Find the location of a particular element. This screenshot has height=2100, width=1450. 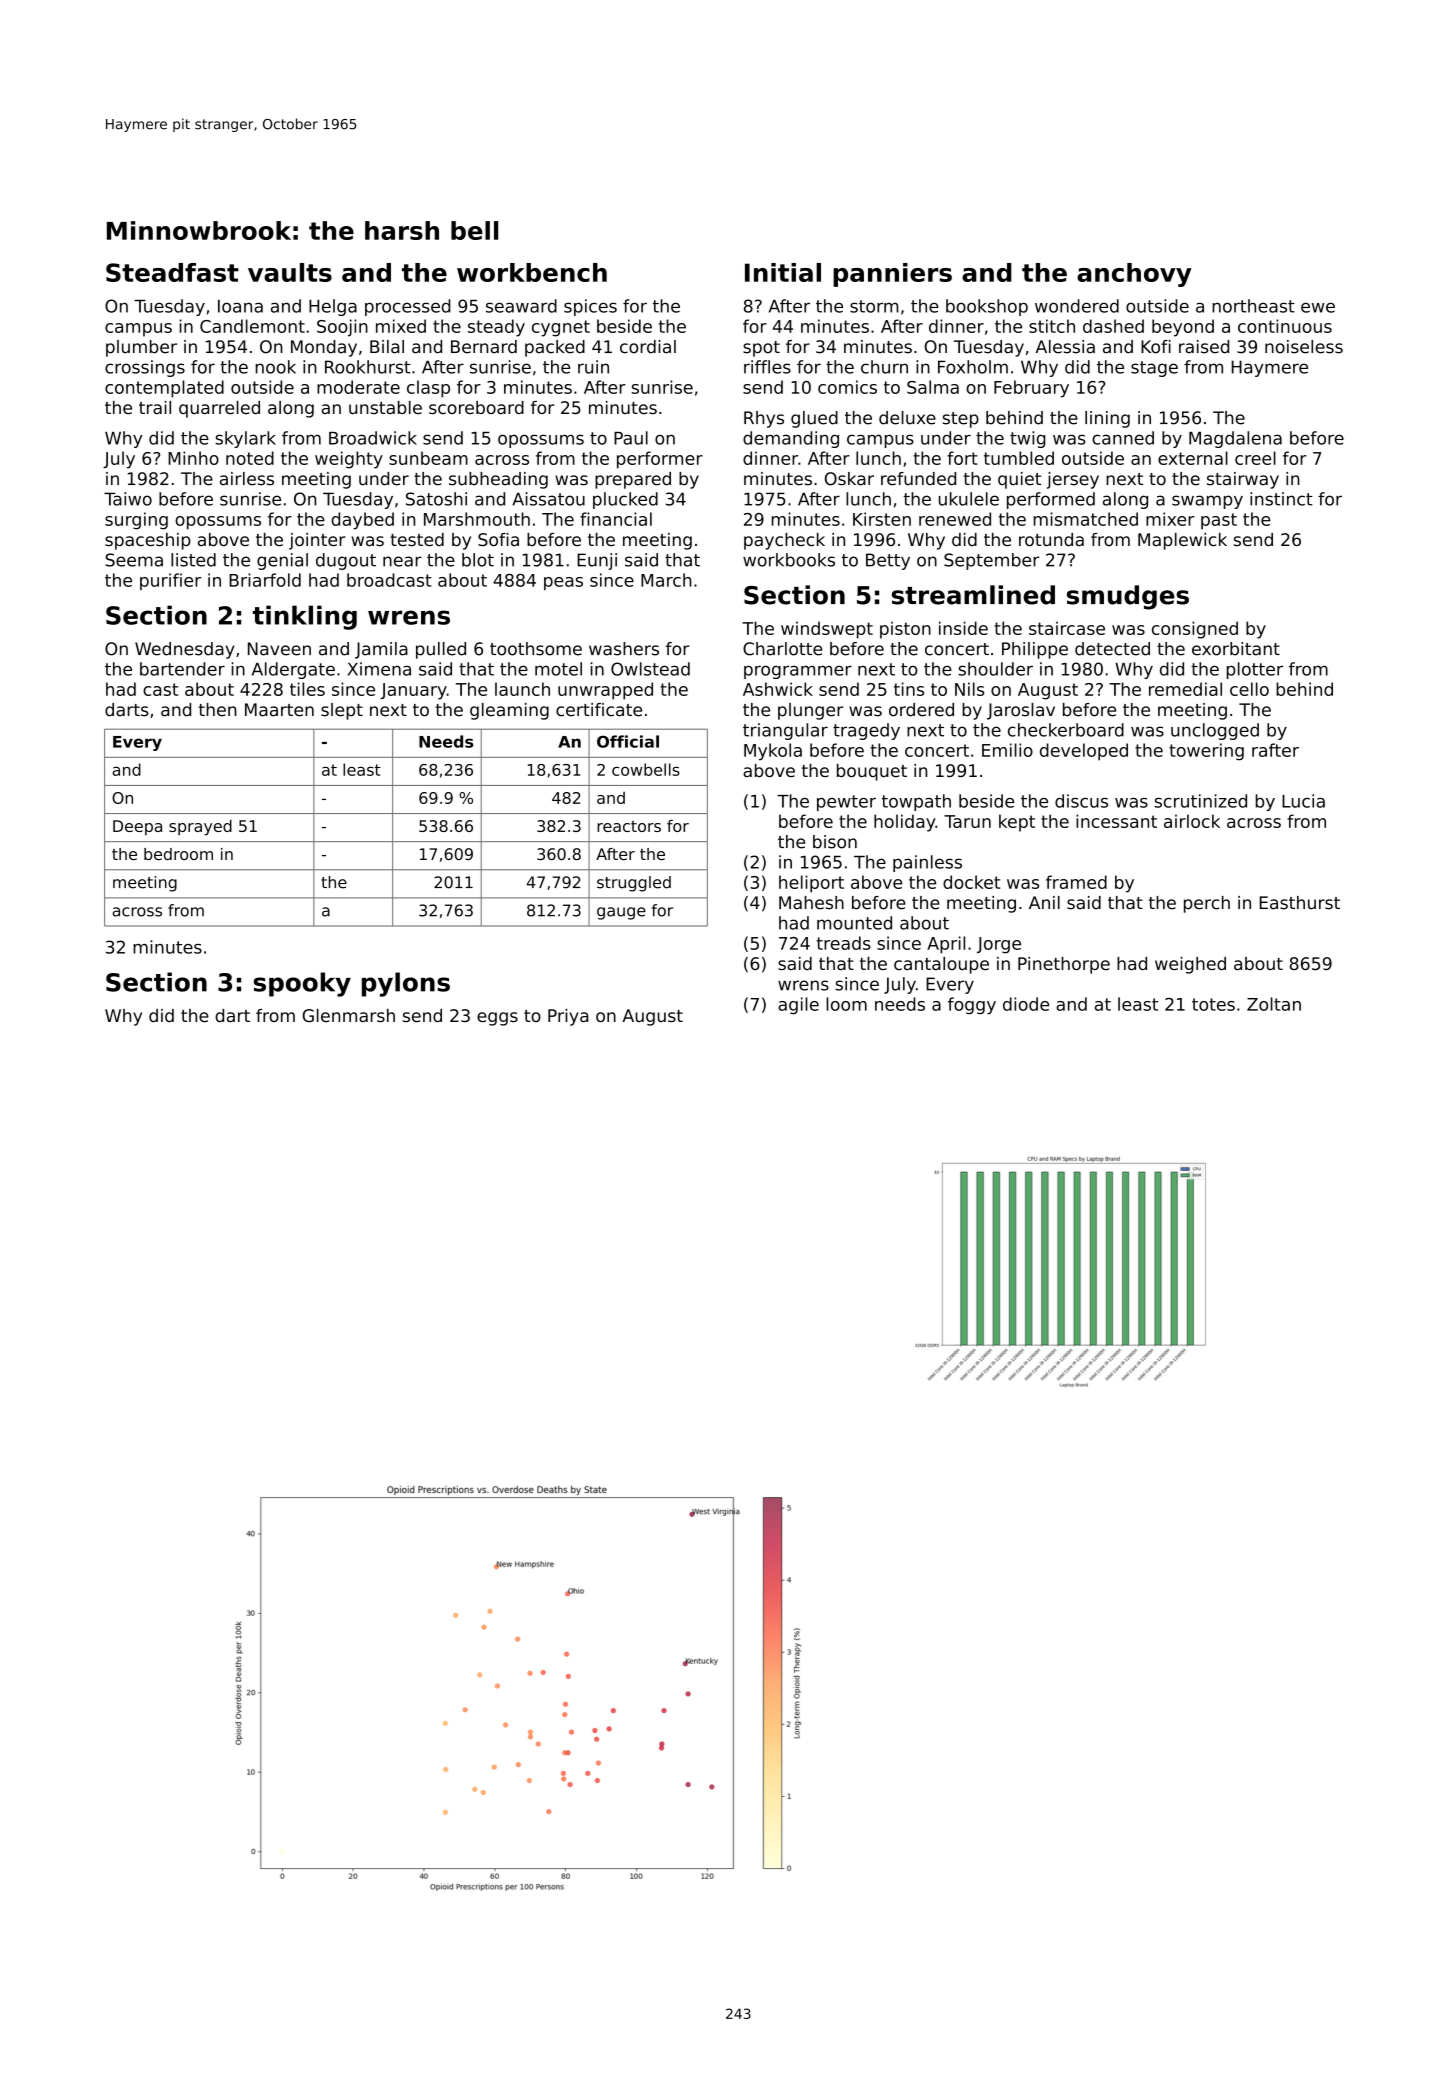

external is located at coordinates (1193, 458).
